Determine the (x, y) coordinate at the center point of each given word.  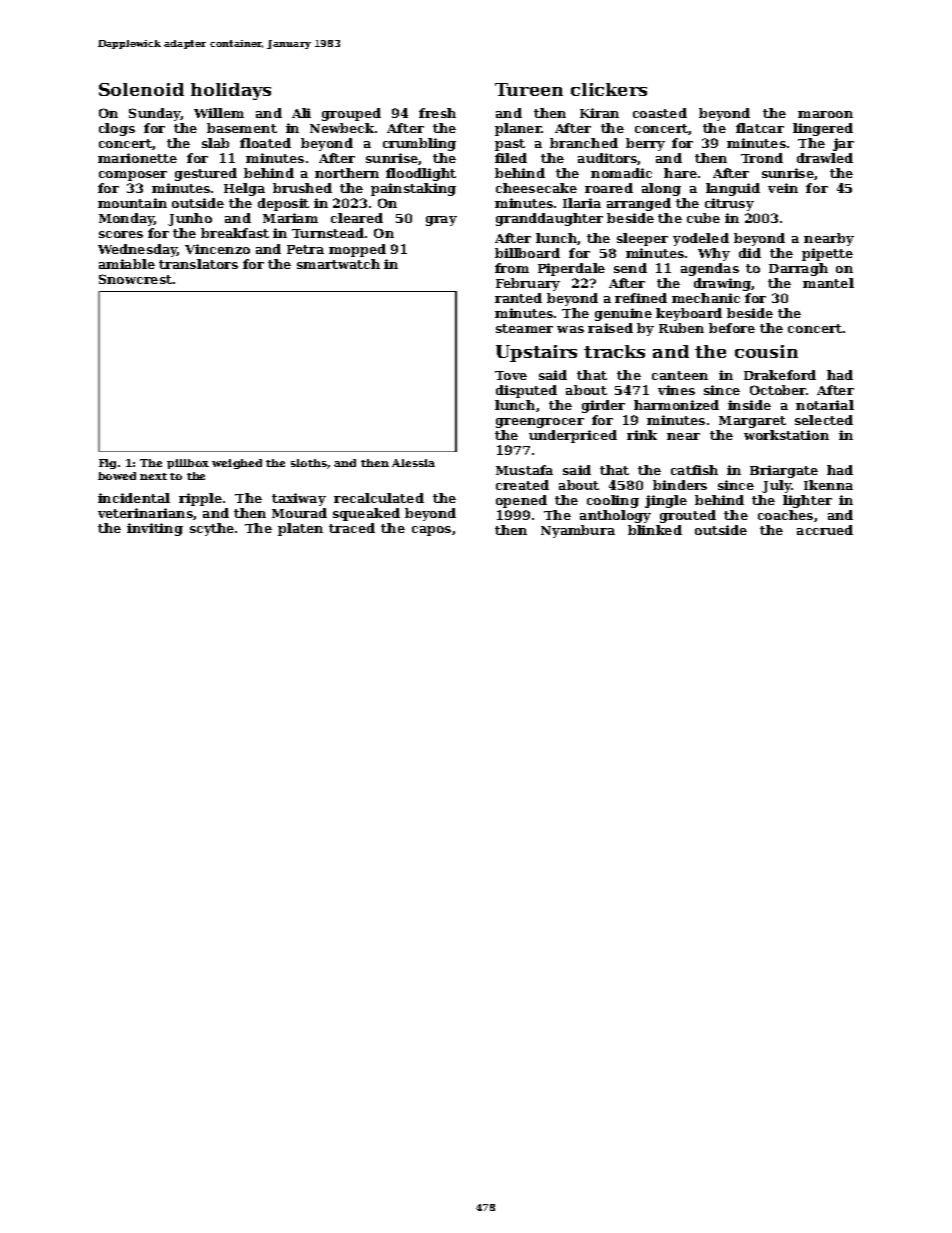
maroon (825, 114)
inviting (155, 529)
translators (198, 264)
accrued (825, 530)
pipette (827, 254)
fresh (437, 113)
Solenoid (141, 89)
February (528, 284)
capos (431, 531)
